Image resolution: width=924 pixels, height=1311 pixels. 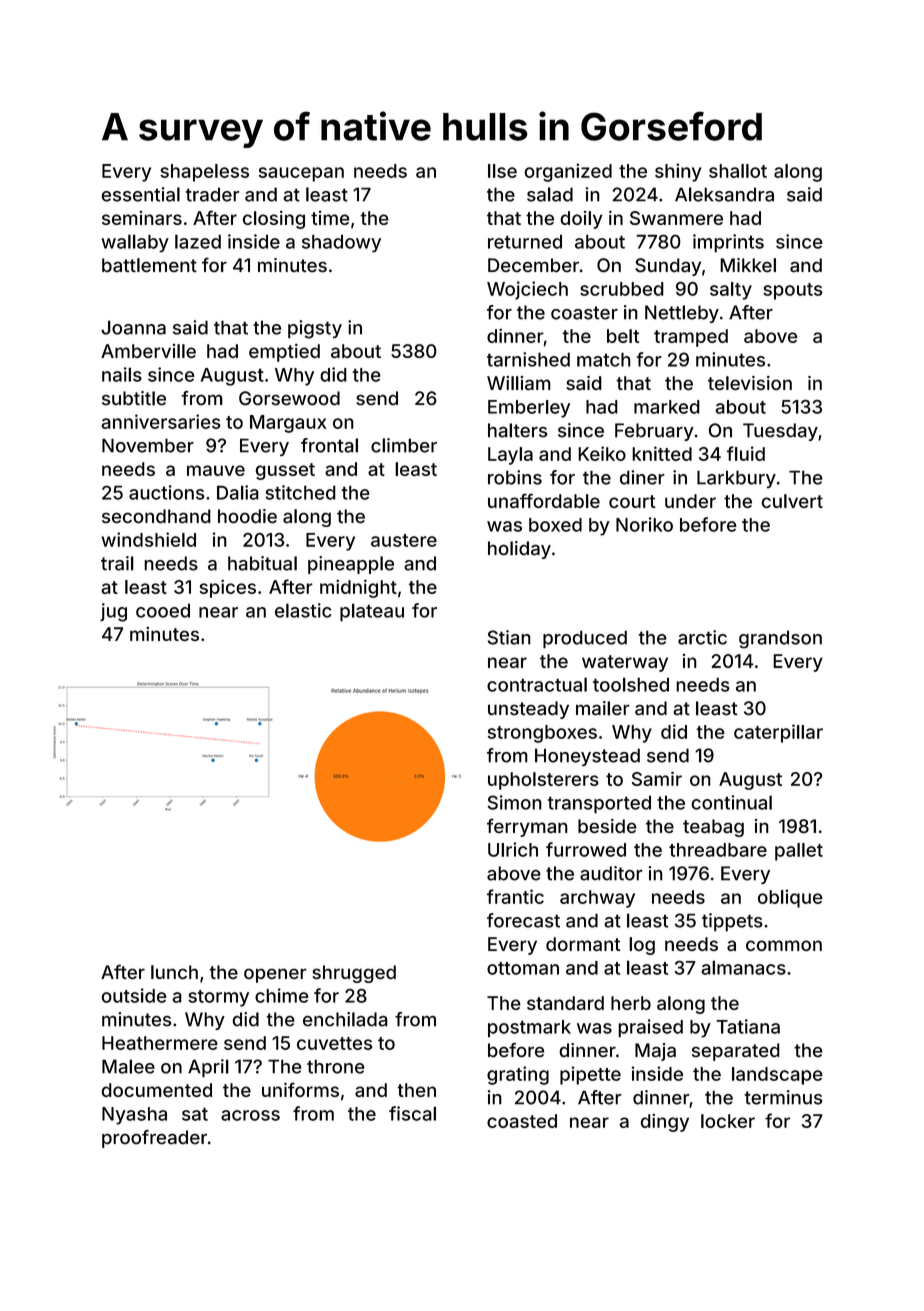 I want to click on locker, so click(x=728, y=1121).
